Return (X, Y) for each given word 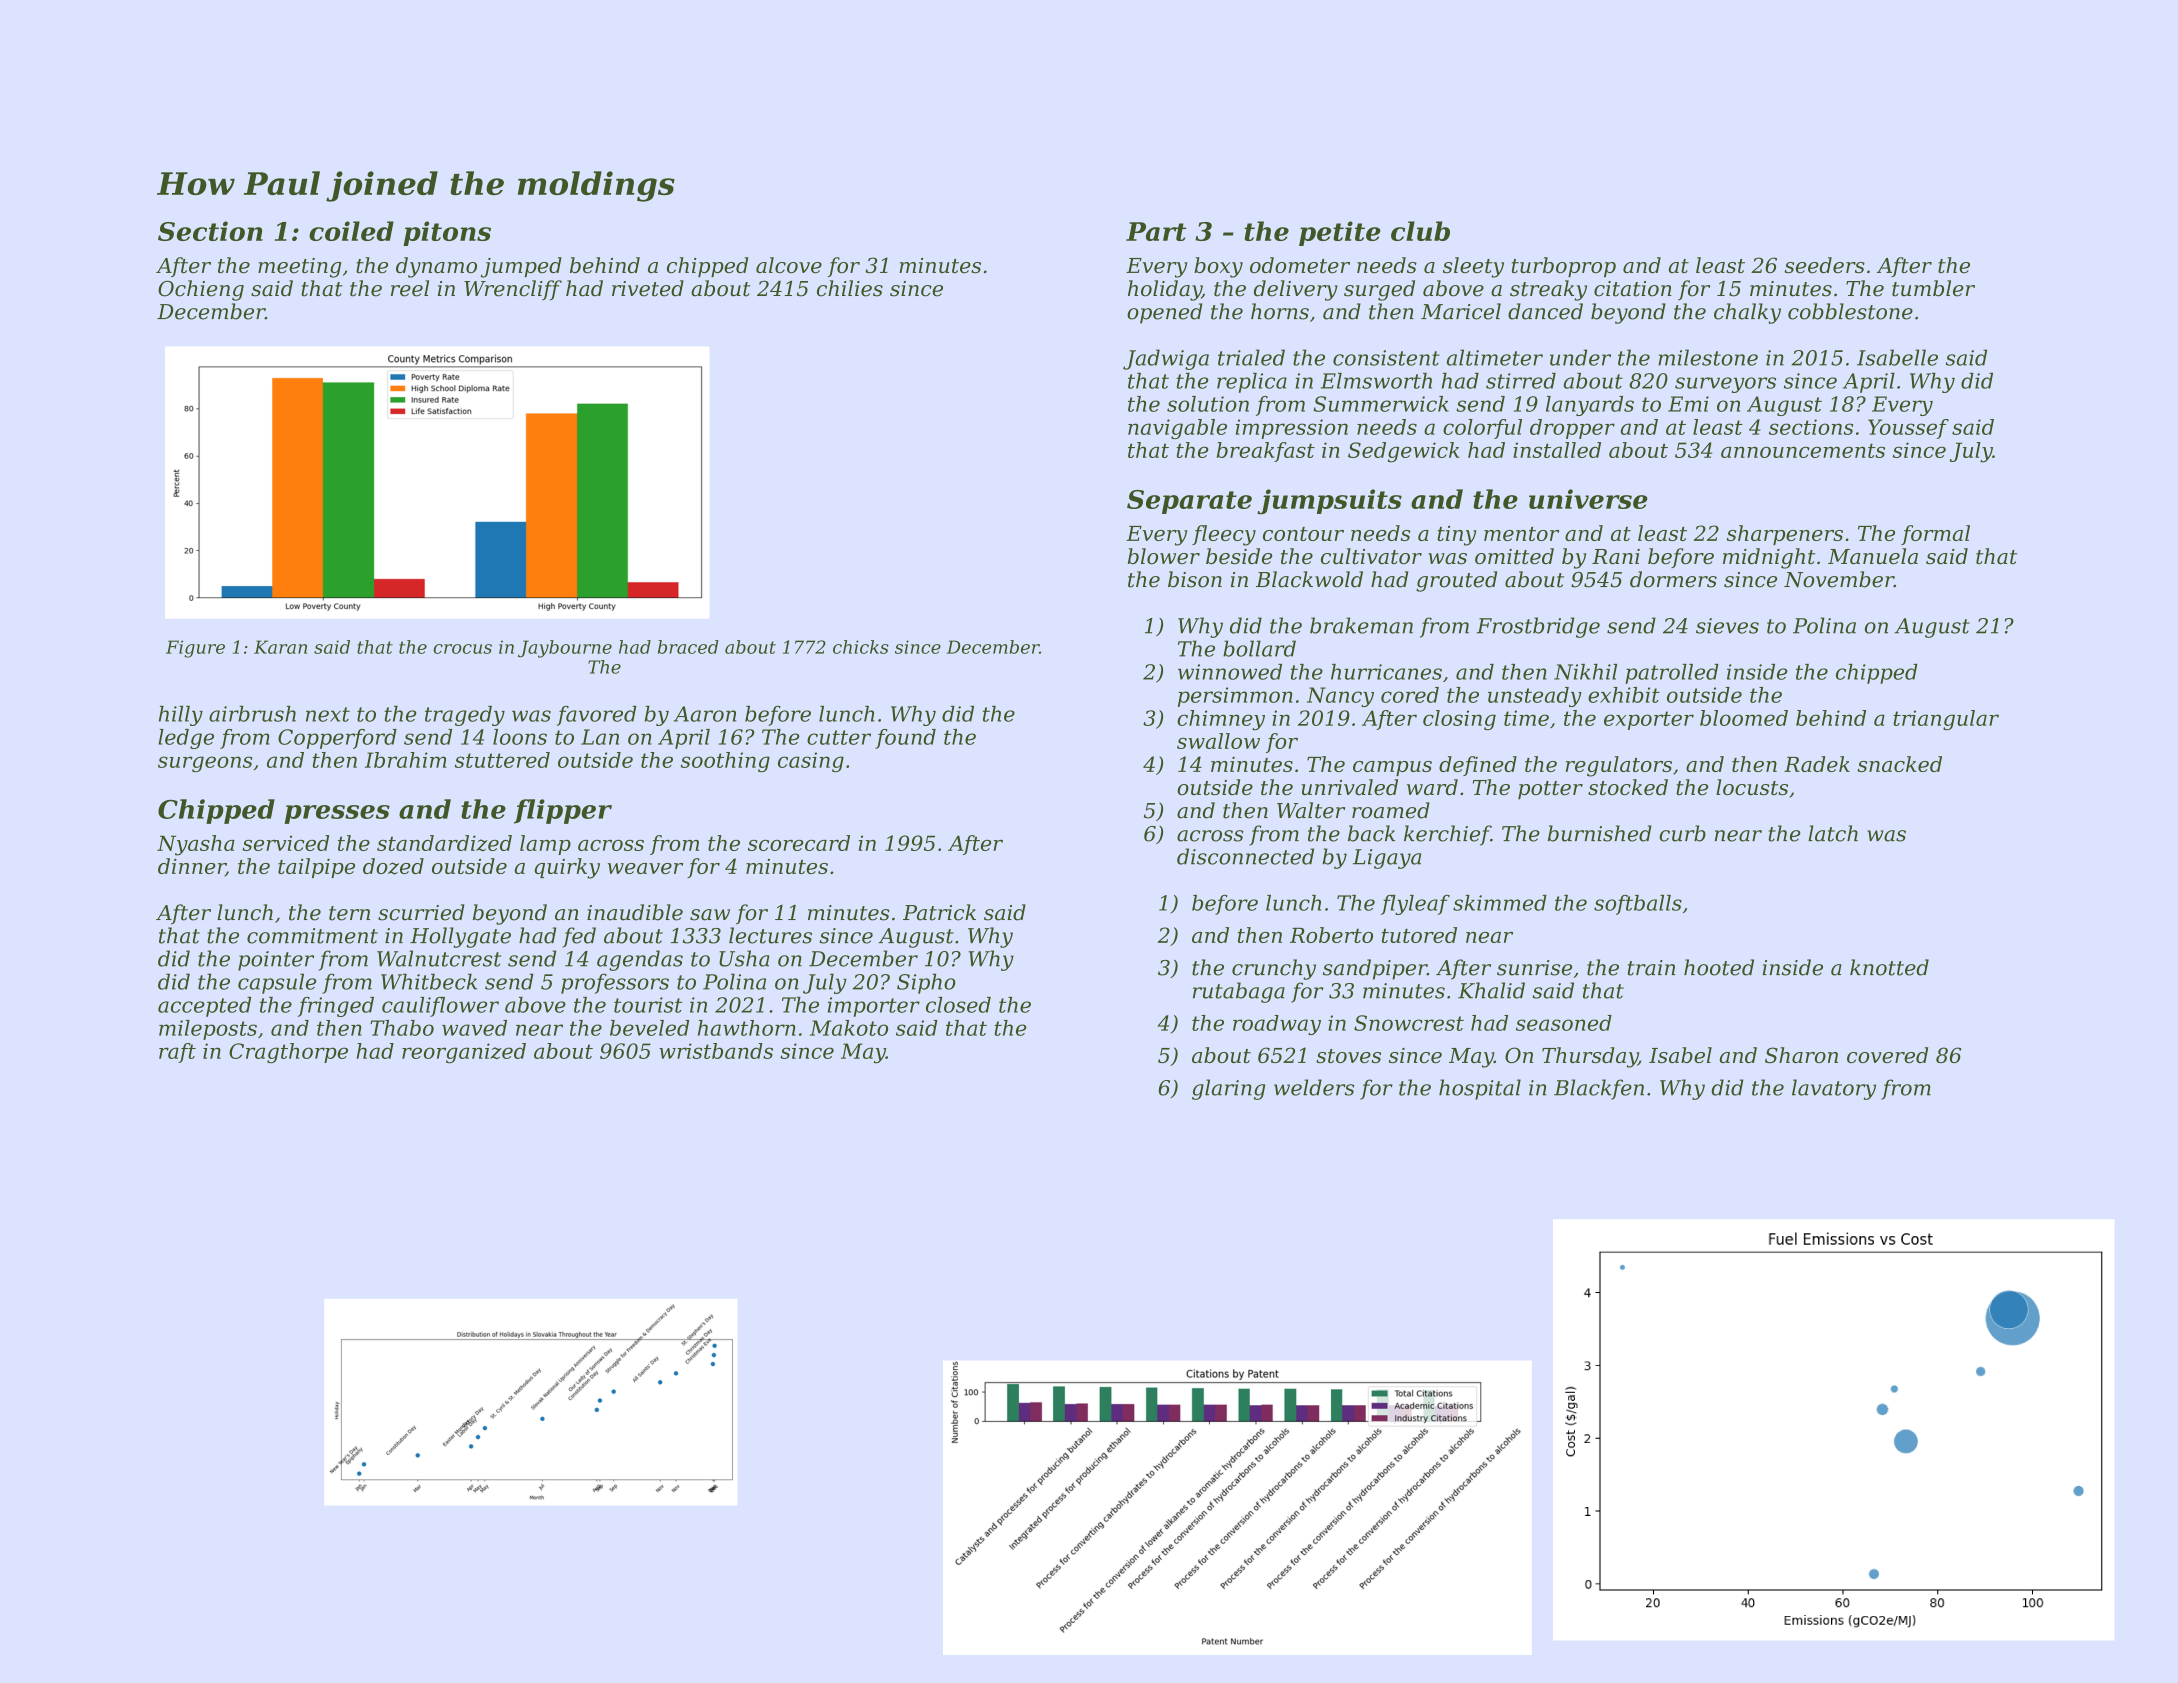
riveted (648, 288)
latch (1833, 833)
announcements (1803, 450)
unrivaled (1350, 787)
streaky (1548, 290)
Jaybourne (565, 649)
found (905, 739)
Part (1156, 231)
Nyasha (196, 845)
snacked (1900, 764)
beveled (649, 1028)
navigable (1177, 429)
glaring (1228, 1089)
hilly (181, 716)
